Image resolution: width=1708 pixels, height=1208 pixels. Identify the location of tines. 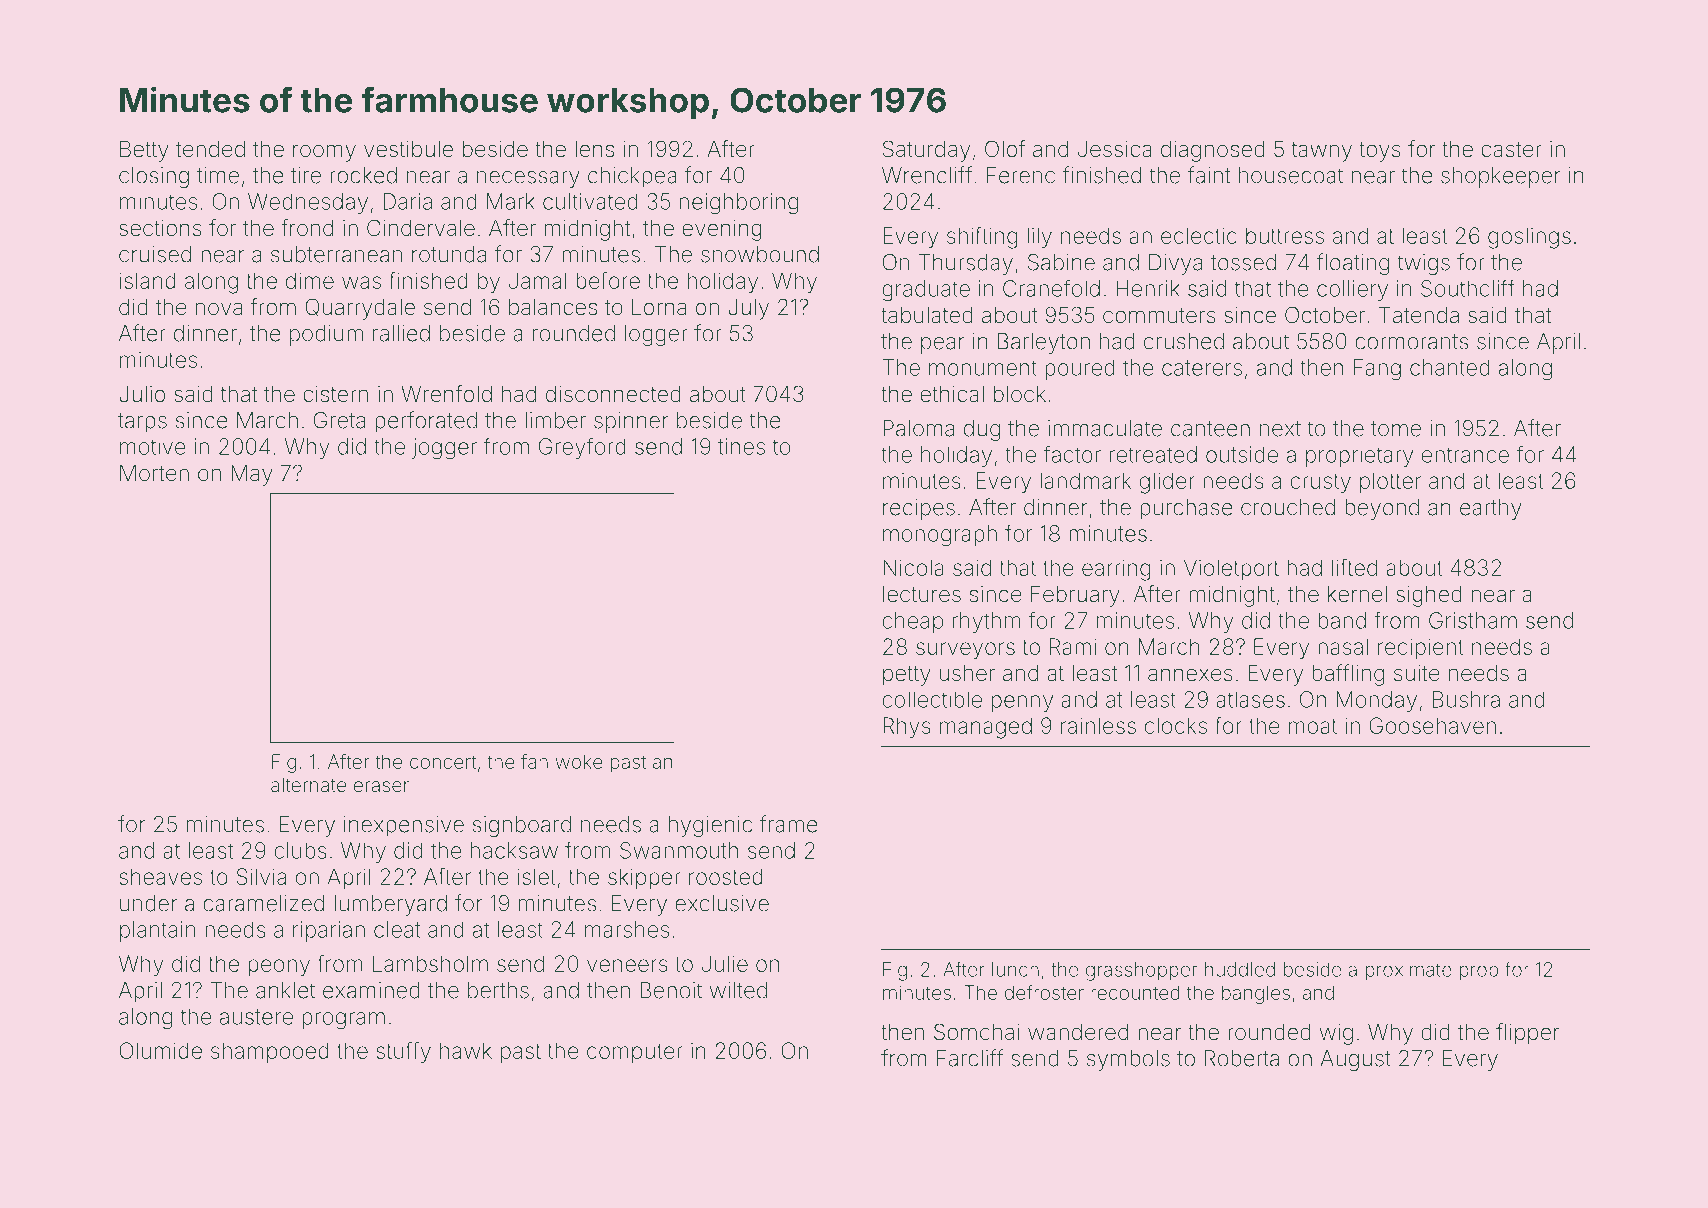
(741, 446).
